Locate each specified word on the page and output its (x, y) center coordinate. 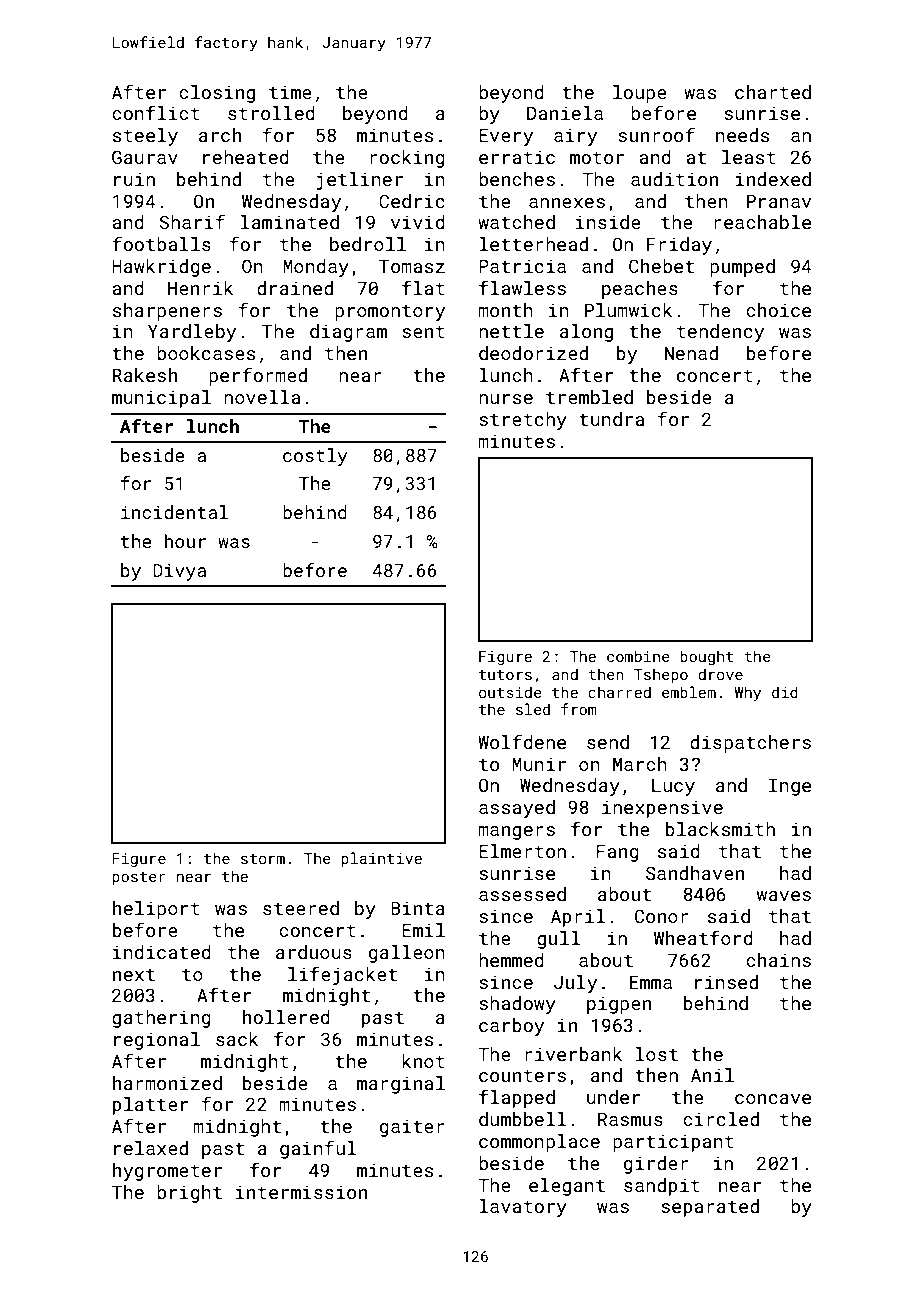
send (608, 742)
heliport (156, 910)
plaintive (381, 859)
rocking (407, 159)
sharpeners (167, 312)
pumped (742, 268)
